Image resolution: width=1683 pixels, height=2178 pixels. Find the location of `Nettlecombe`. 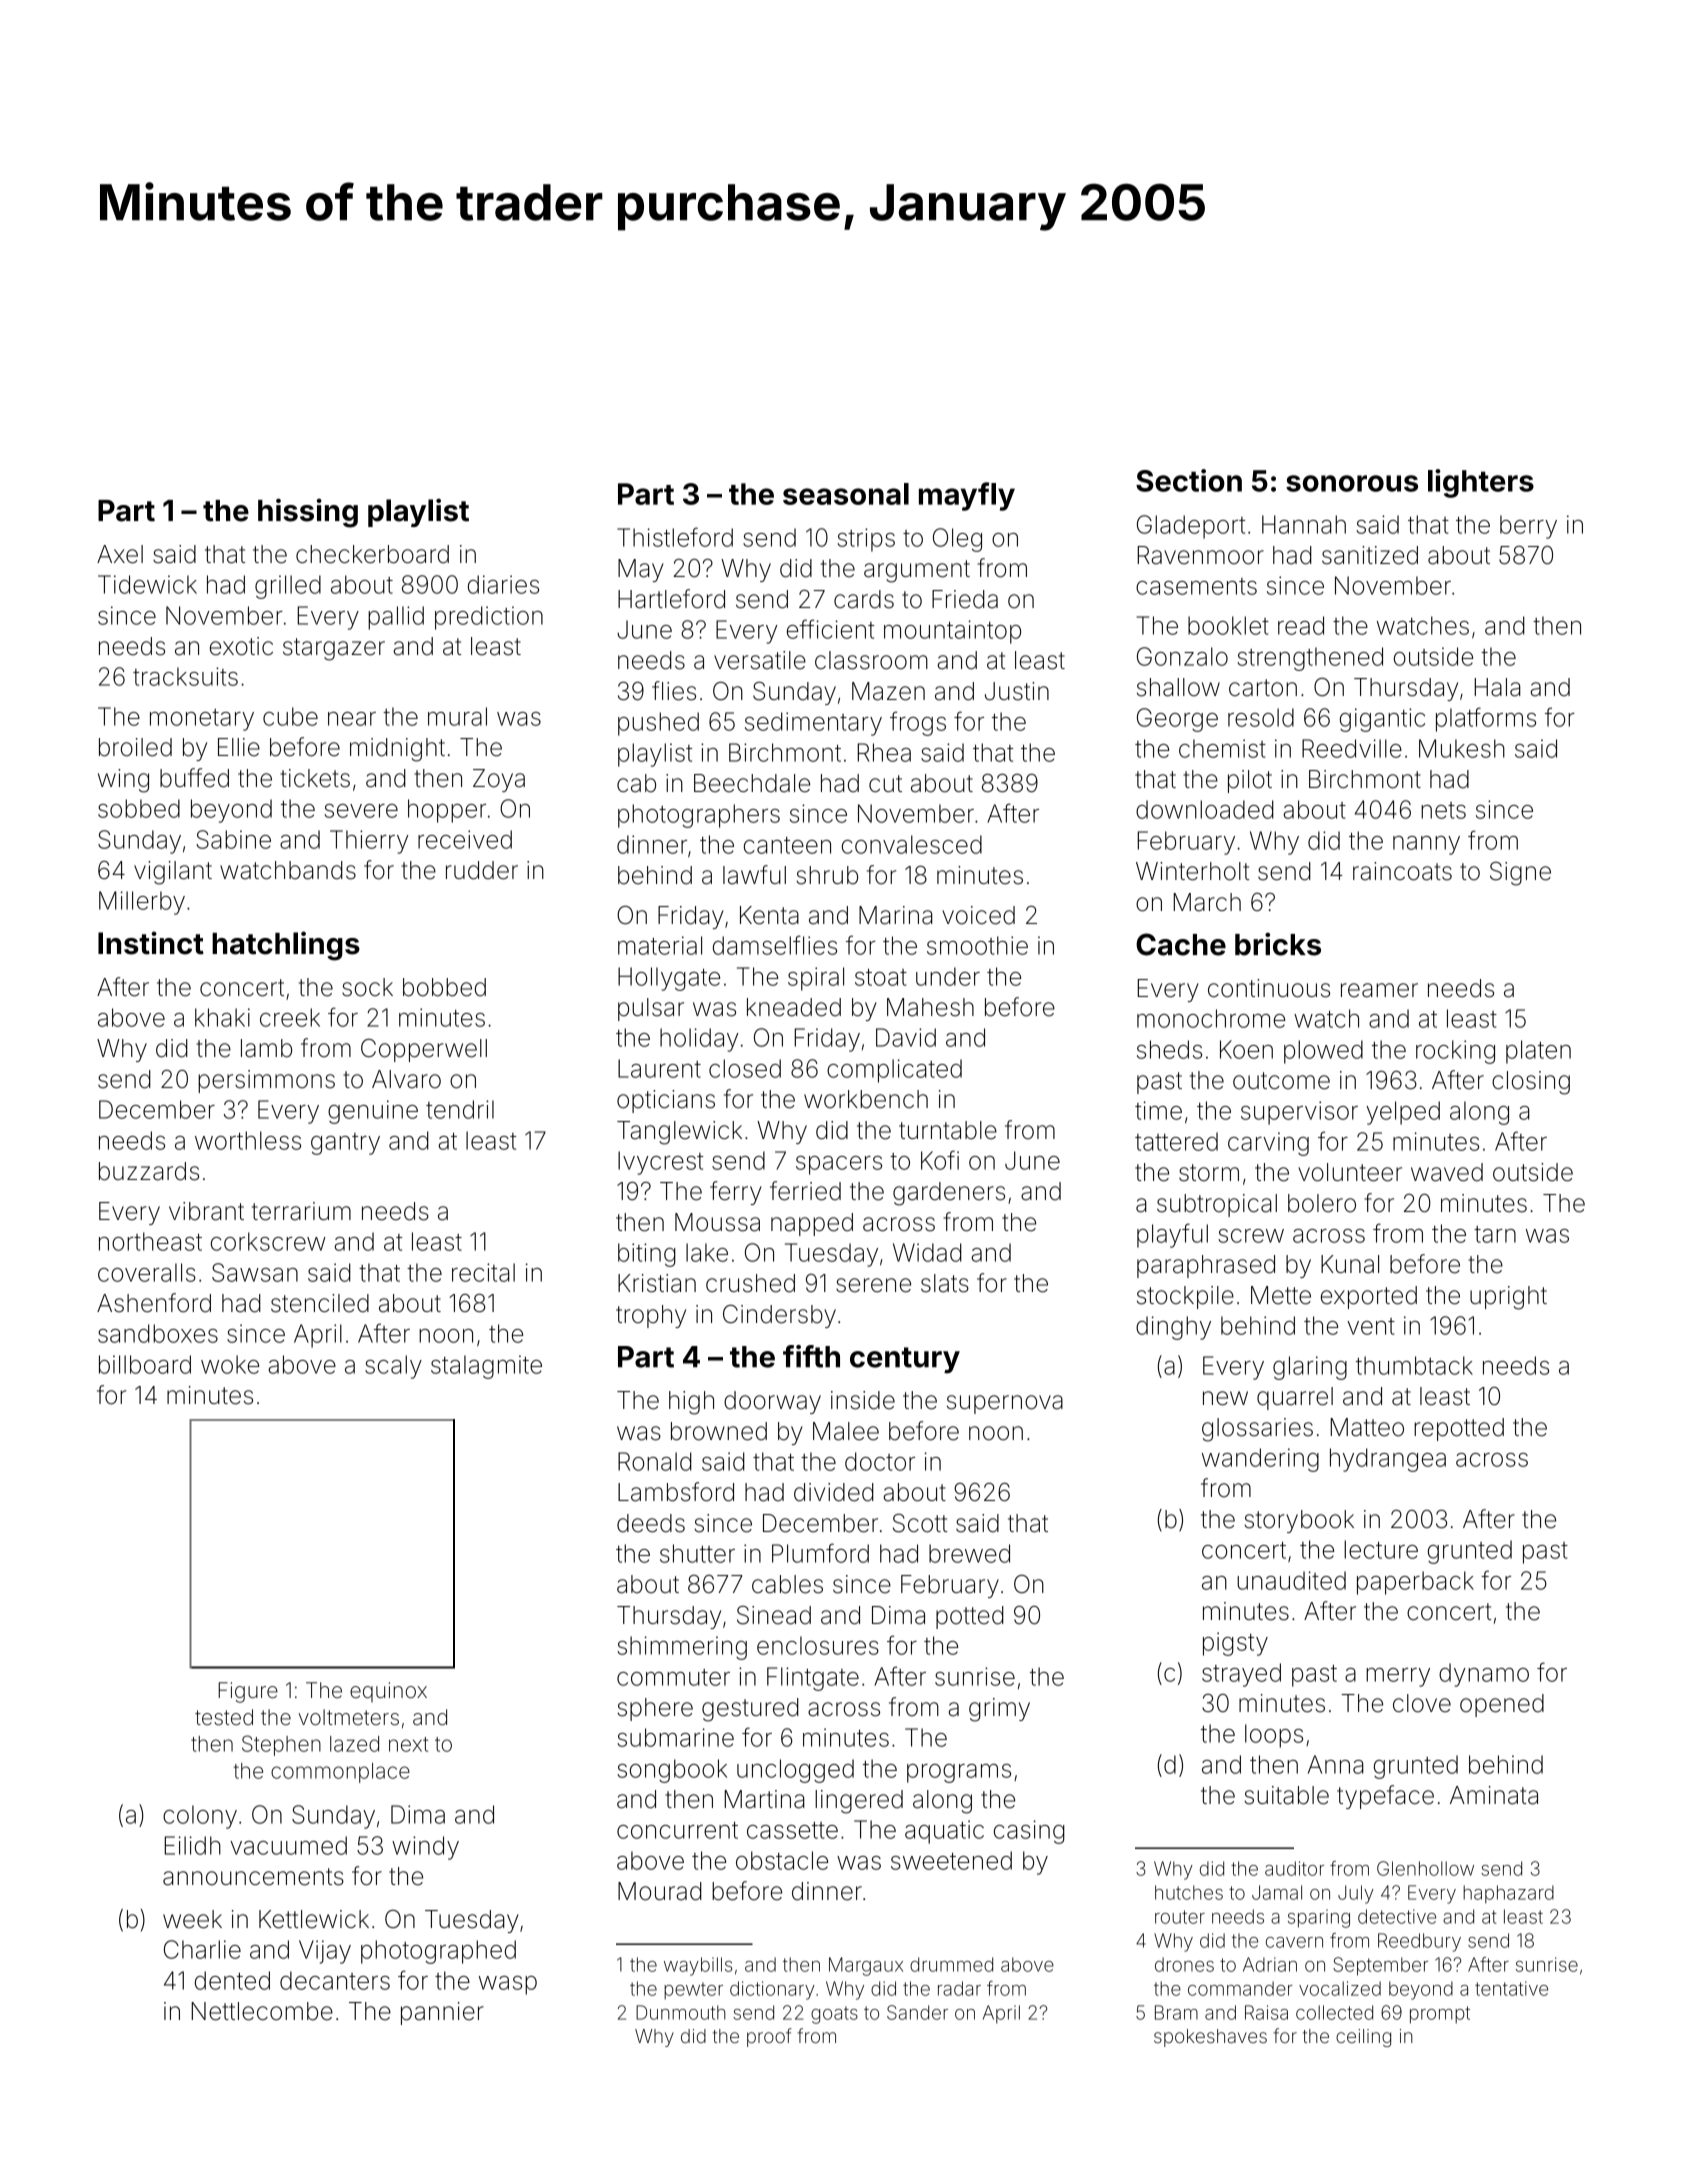

Nettlecombe is located at coordinates (262, 2011).
